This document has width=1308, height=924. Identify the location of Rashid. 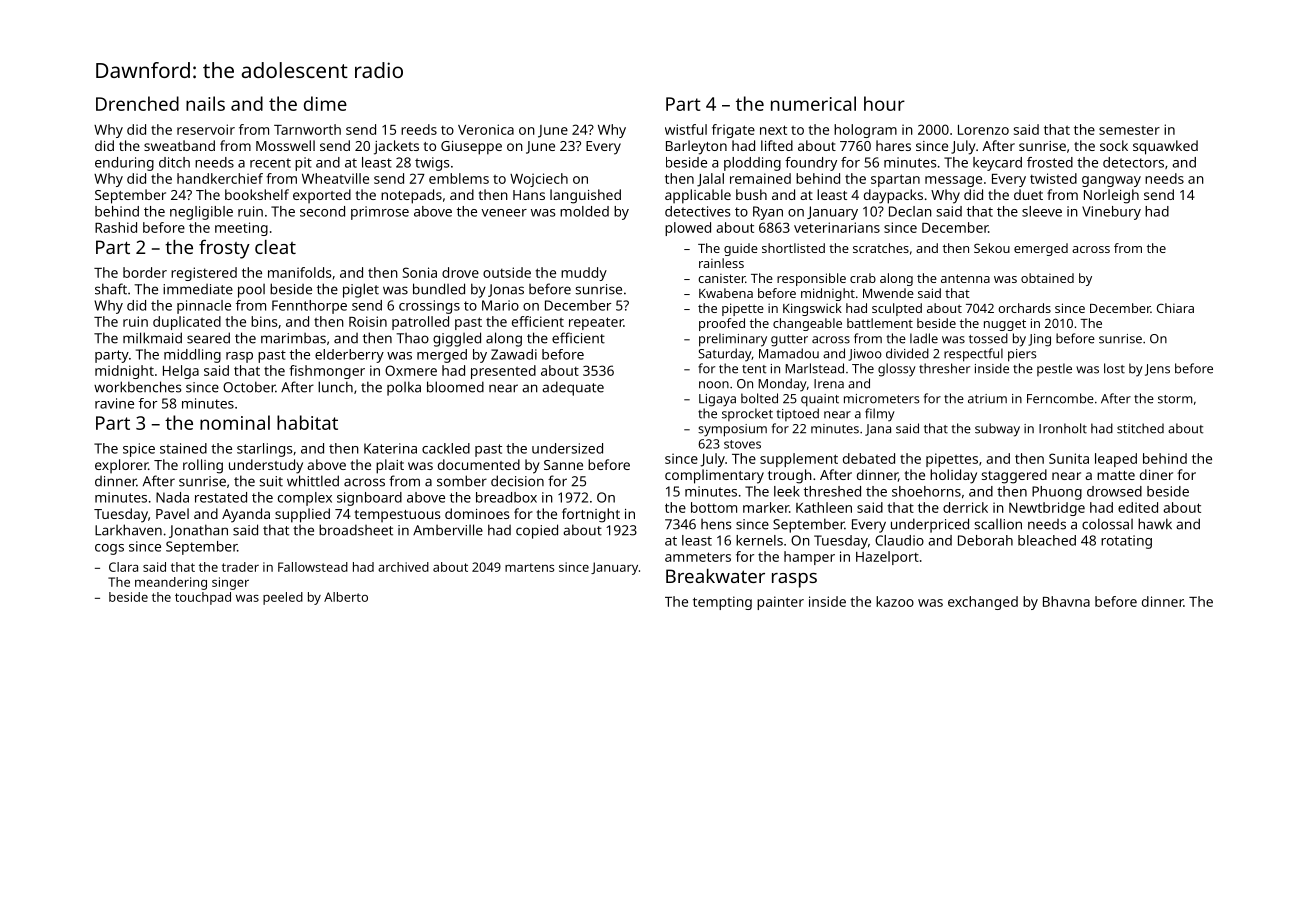
(116, 227).
